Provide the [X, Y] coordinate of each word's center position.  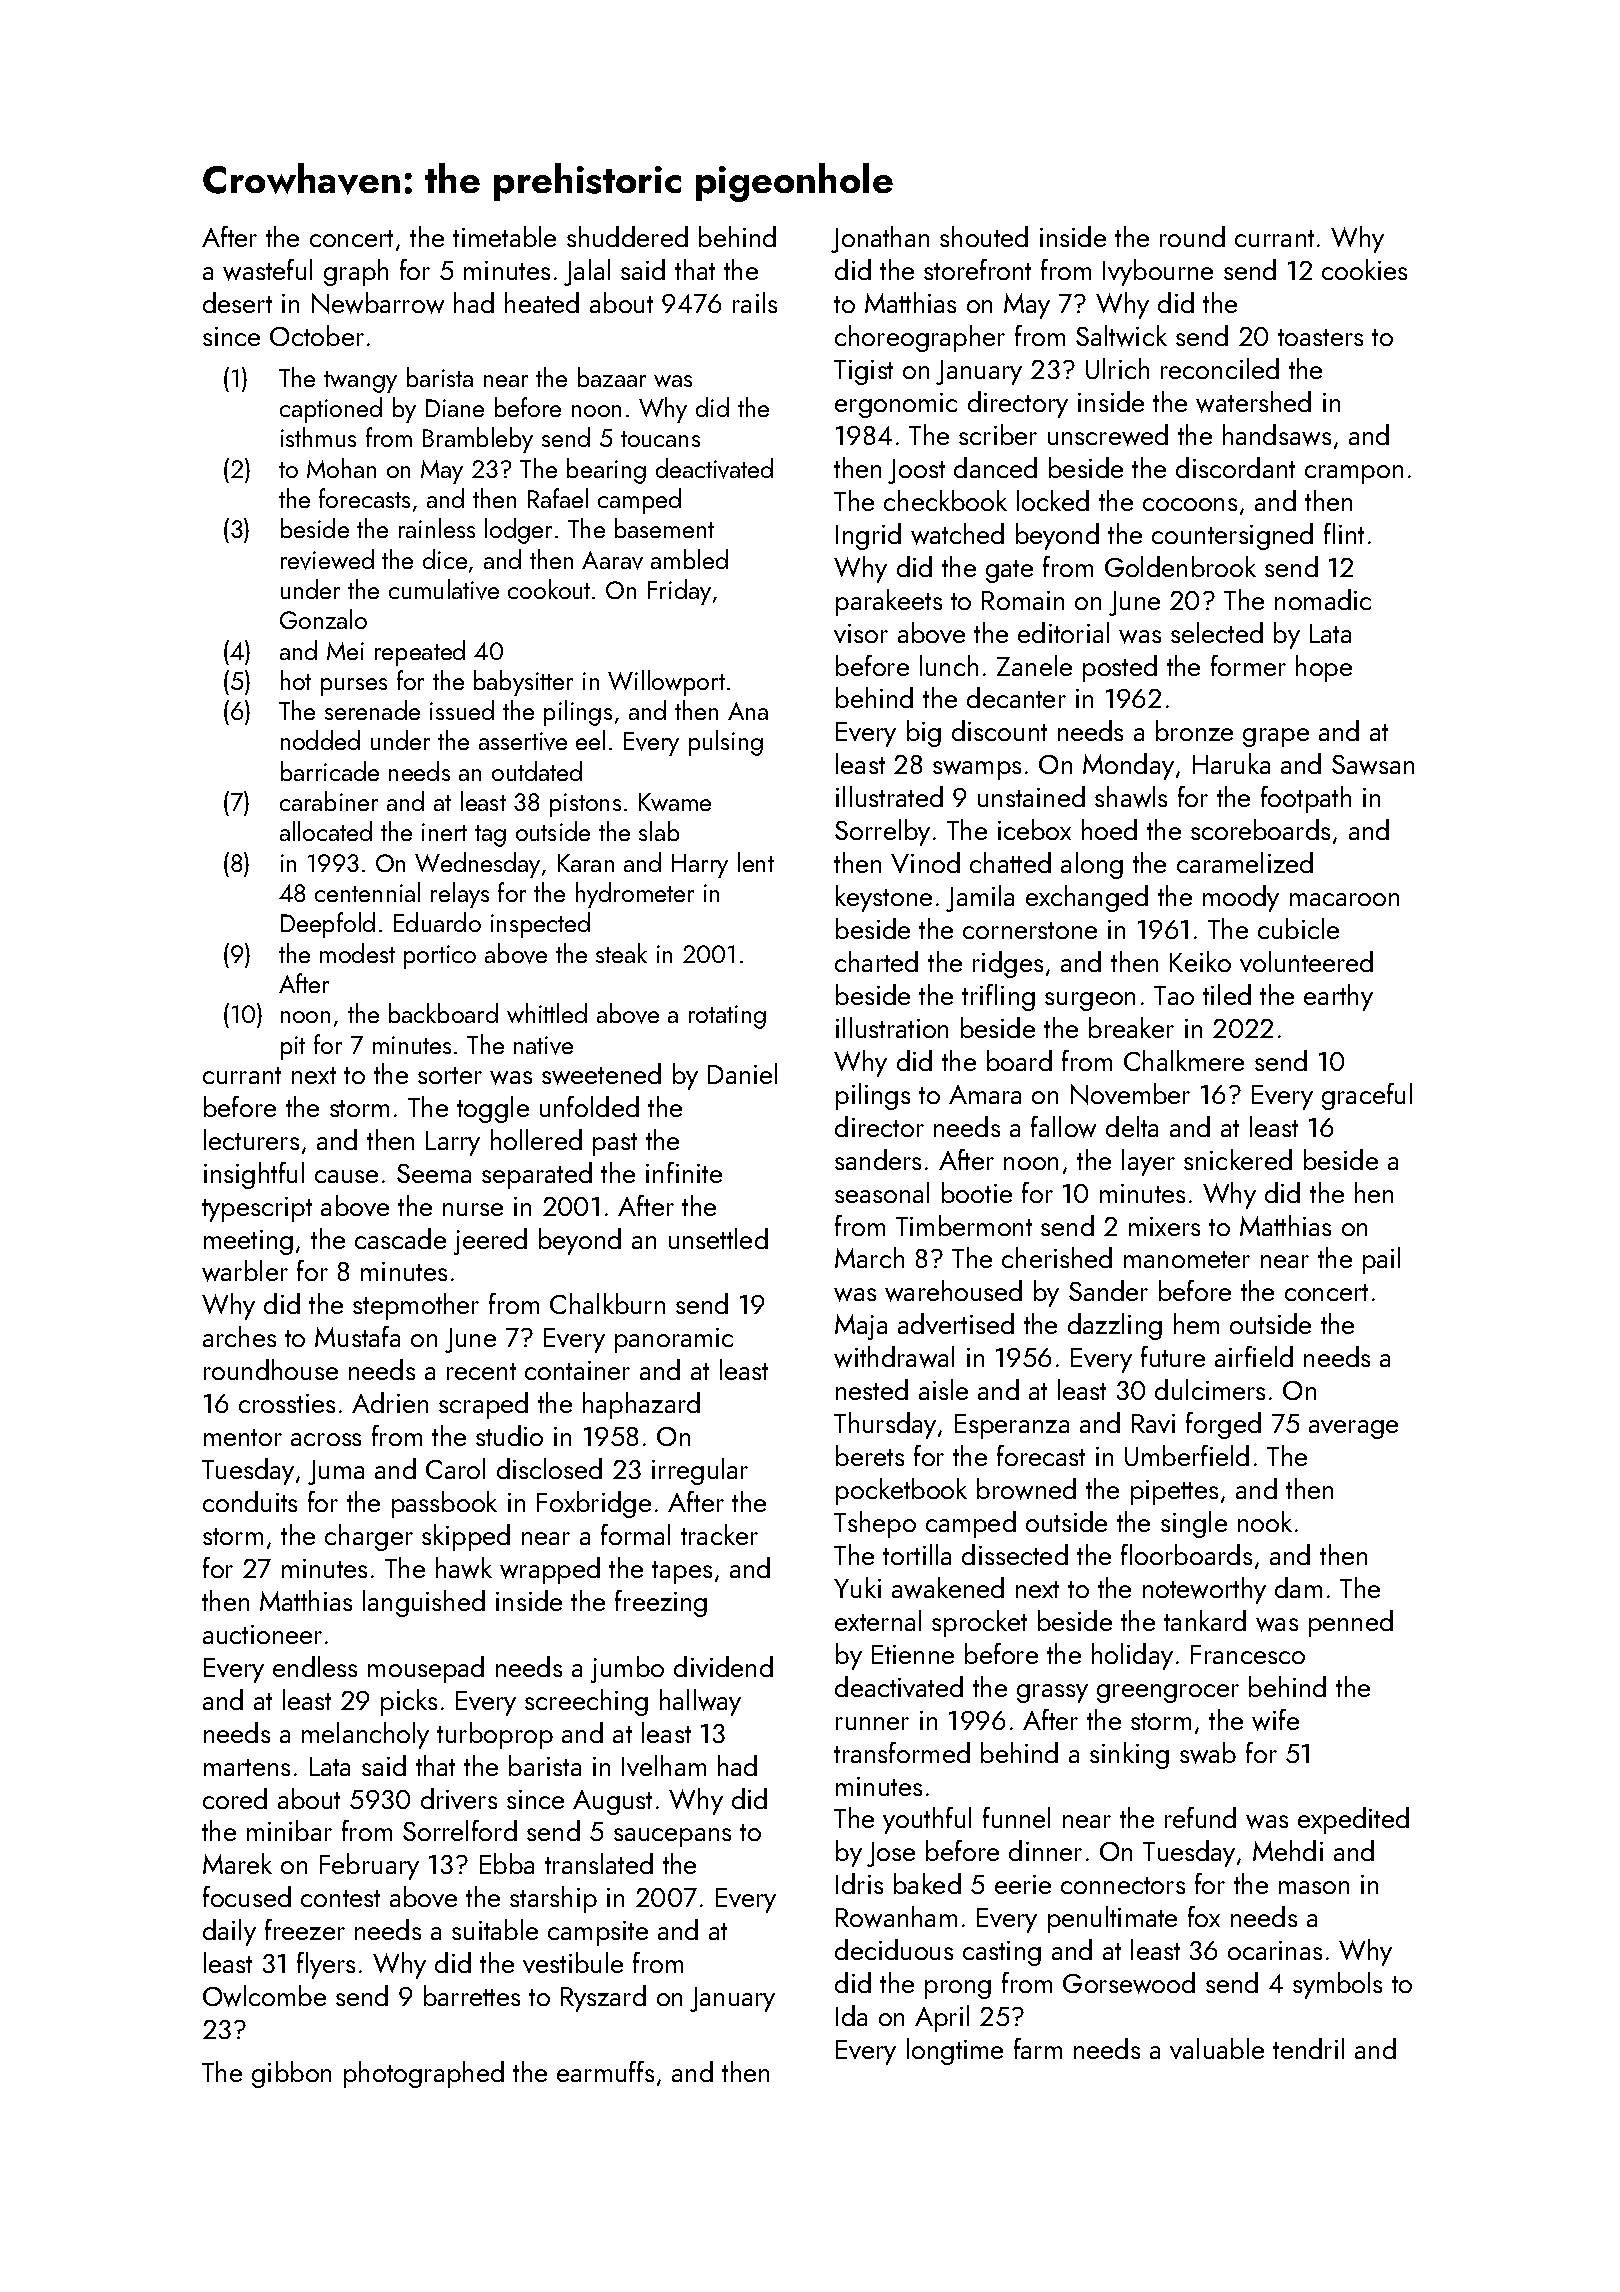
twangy [360, 382]
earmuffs [605, 2071]
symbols [1337, 1985]
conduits [250, 1501]
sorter [450, 1075]
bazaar [612, 377]
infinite [684, 1172]
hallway [700, 1702]
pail [1381, 1260]
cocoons [1190, 504]
